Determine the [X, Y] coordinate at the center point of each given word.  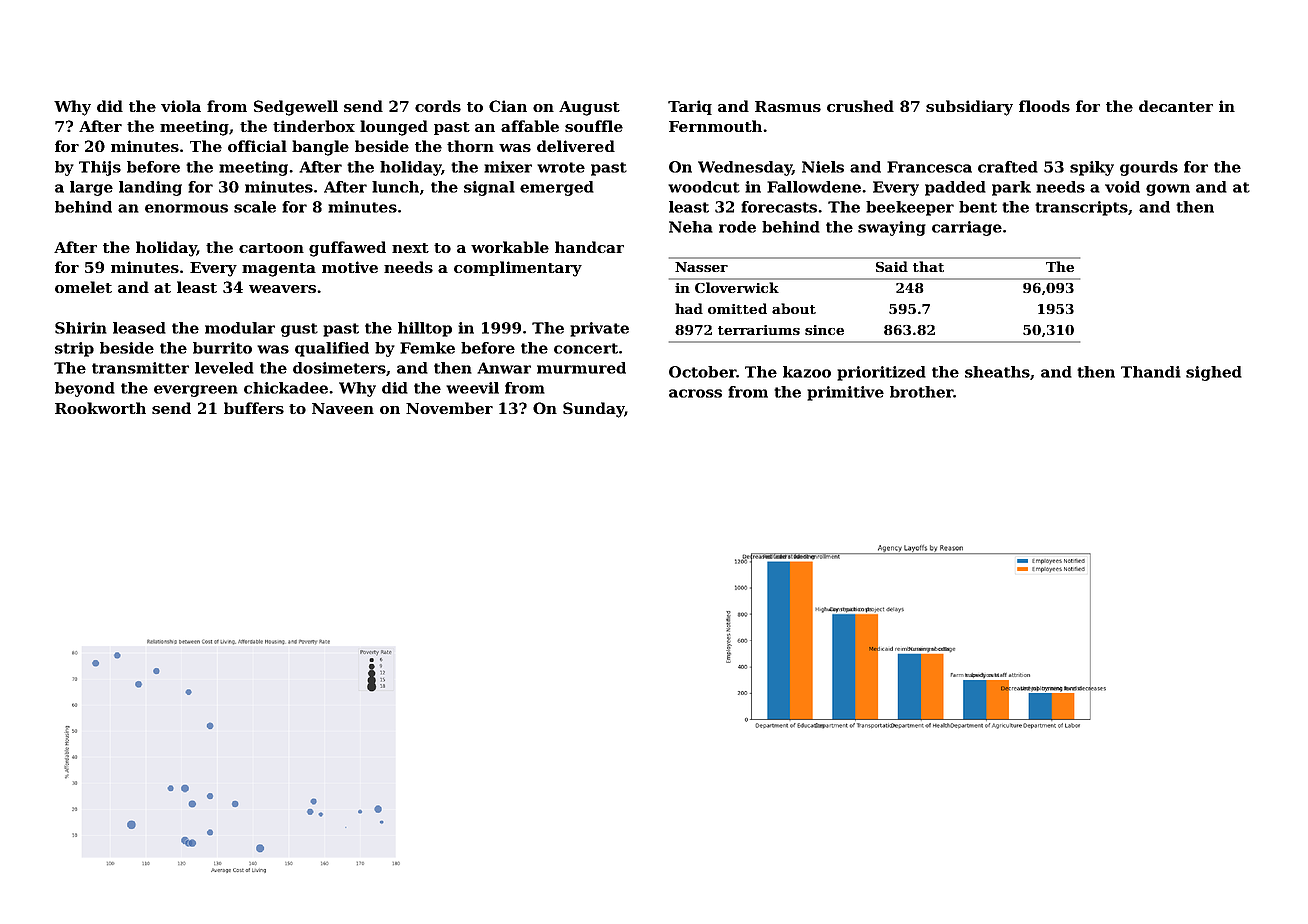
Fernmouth [715, 126]
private [599, 329]
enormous [186, 208]
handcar [589, 247]
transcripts [1081, 208]
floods [1044, 106]
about [794, 308]
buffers [254, 408]
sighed [1214, 373]
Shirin [81, 328]
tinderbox [314, 126]
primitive [845, 393]
